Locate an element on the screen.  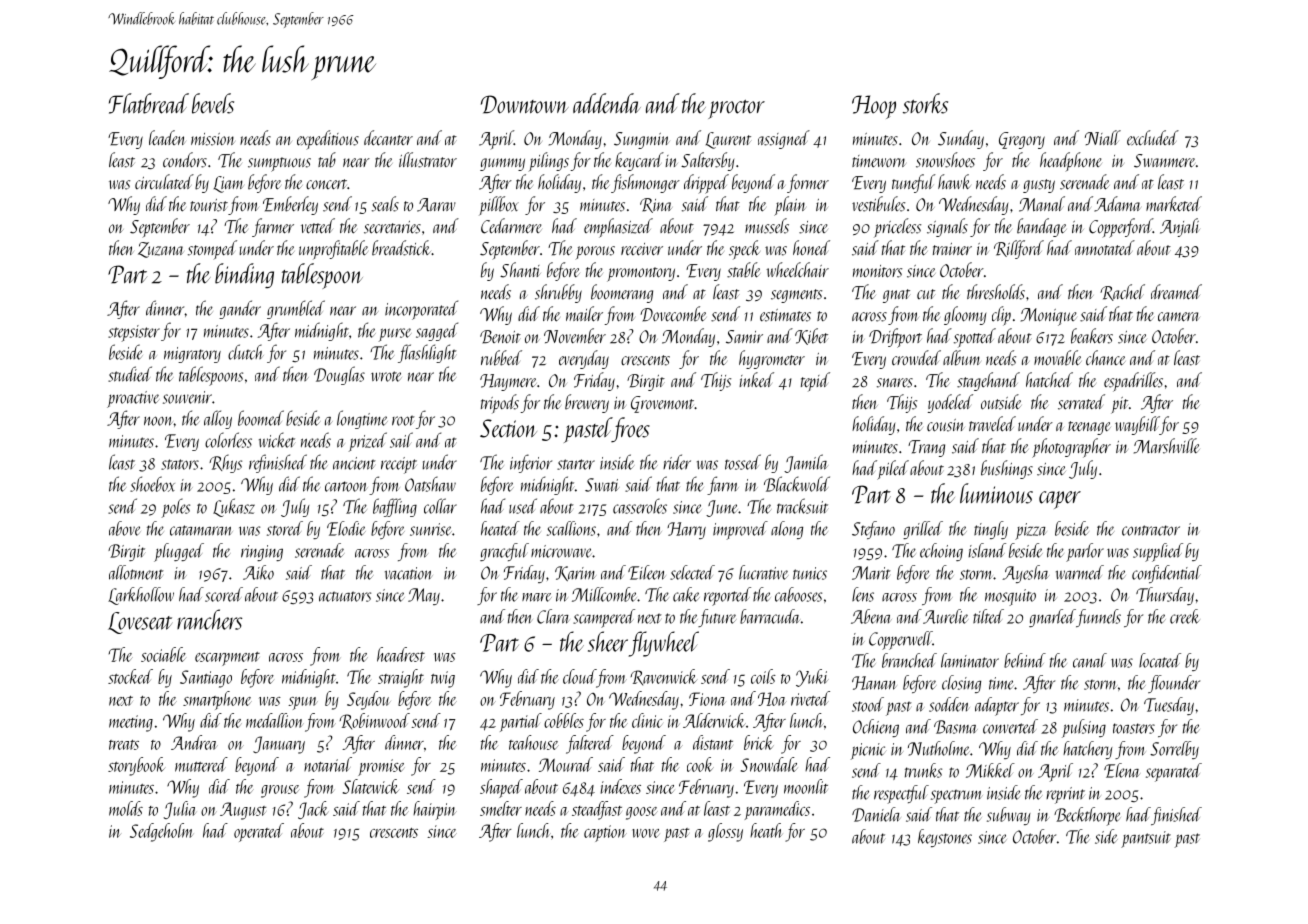
shaped is located at coordinates (501, 788).
